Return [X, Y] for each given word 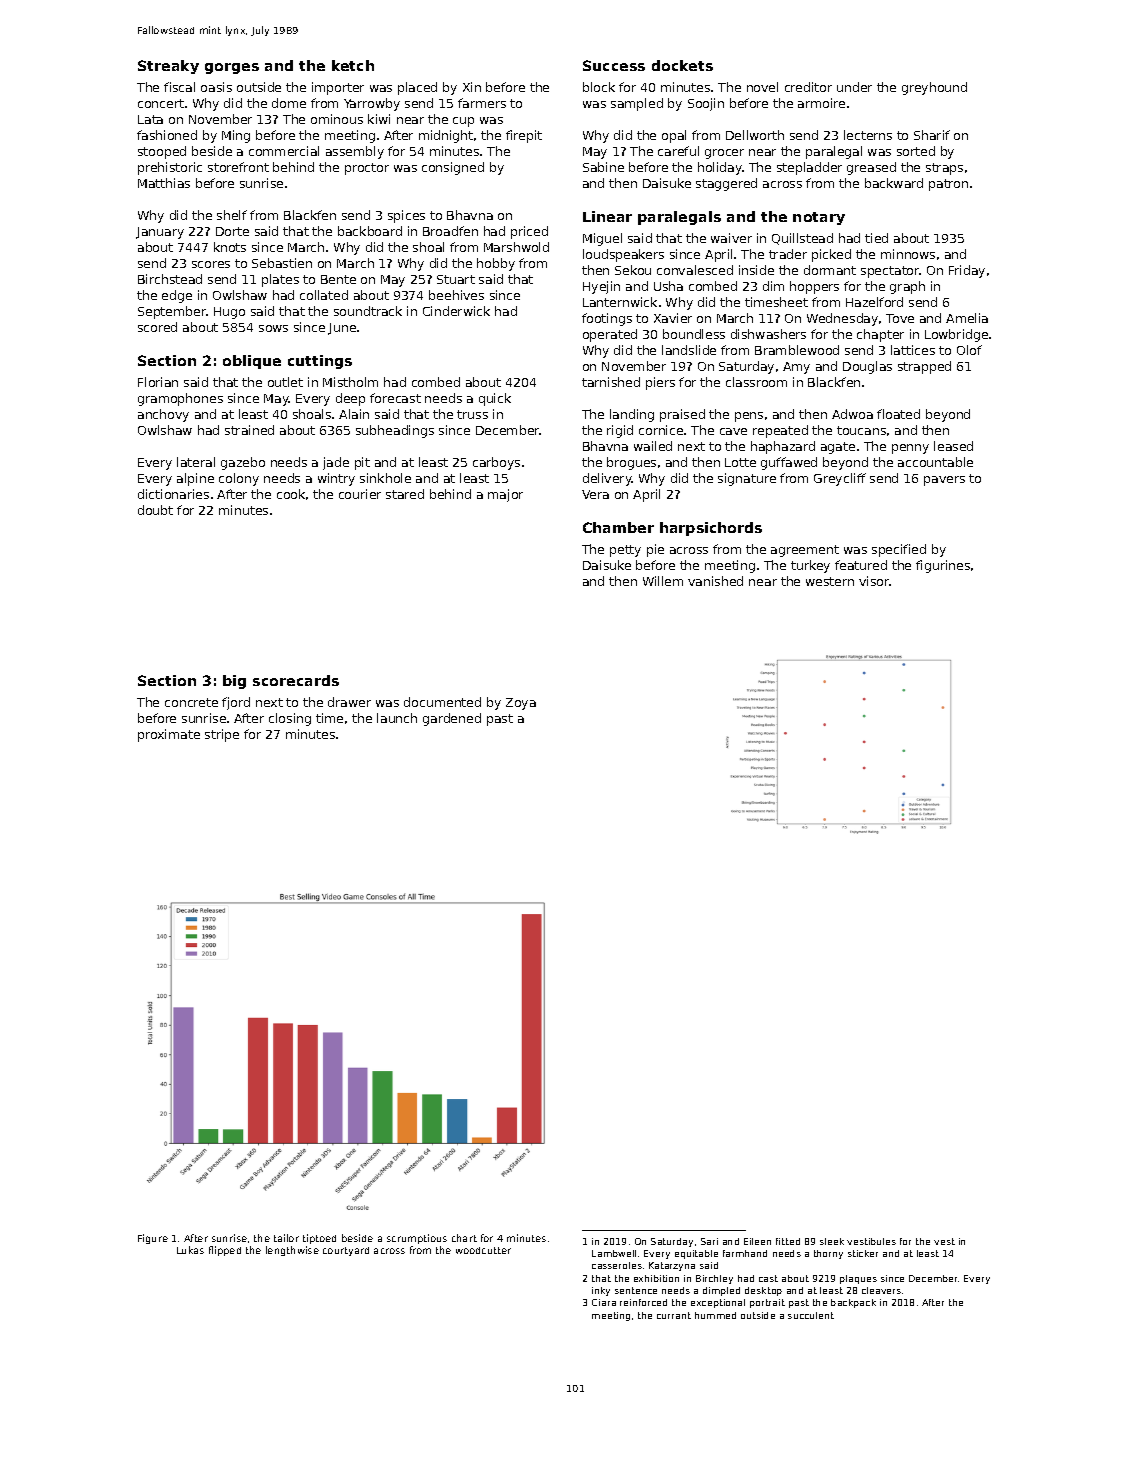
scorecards [296, 680]
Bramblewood [797, 350]
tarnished [611, 382]
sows [273, 328]
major [505, 495]
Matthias [164, 183]
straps [944, 169]
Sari [709, 1241]
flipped [225, 1251]
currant [674, 1315]
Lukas [190, 1250]
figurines [943, 566]
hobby [496, 264]
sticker [863, 1253]
